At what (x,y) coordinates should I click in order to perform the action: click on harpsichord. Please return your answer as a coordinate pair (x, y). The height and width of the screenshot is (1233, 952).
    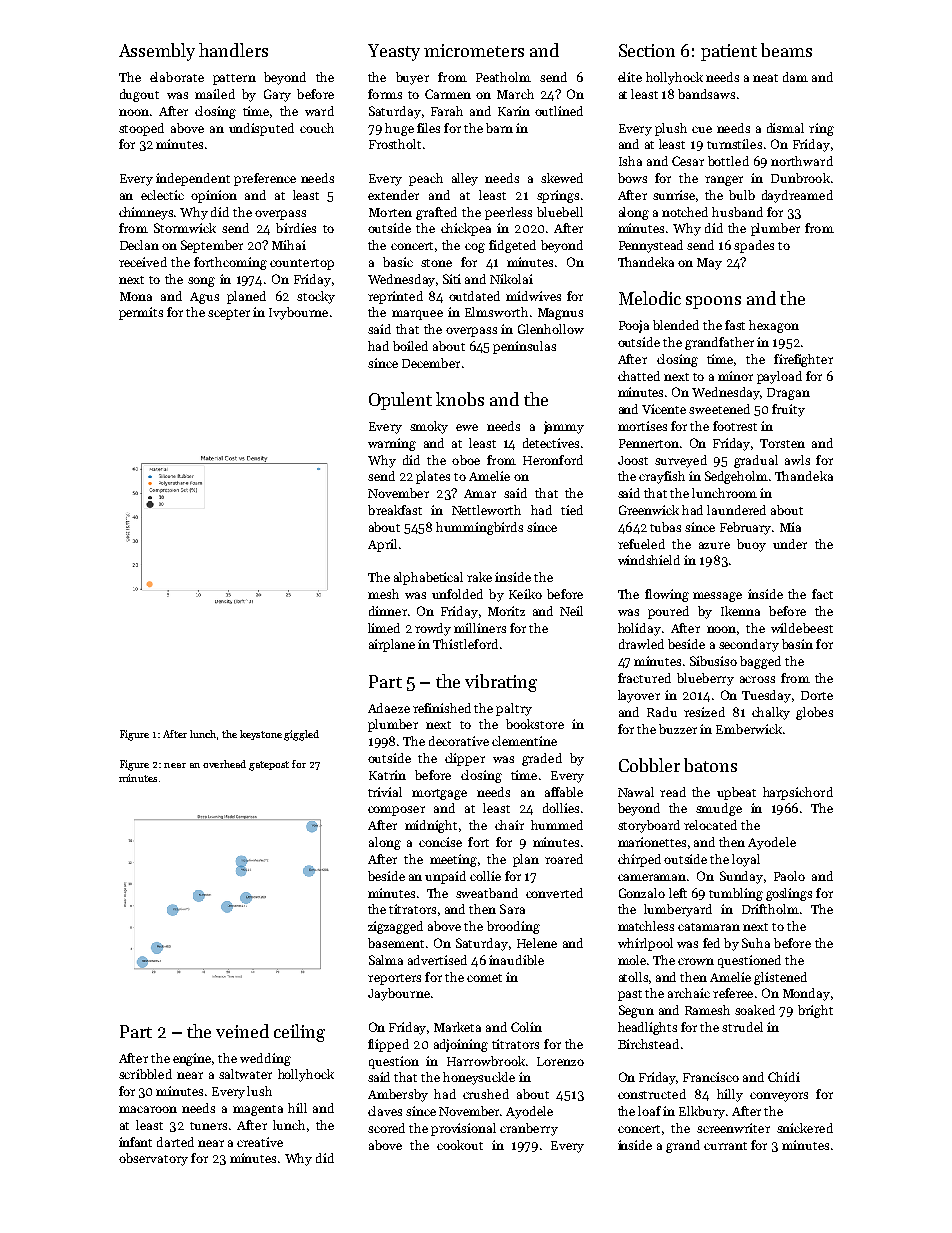
    Looking at the image, I should click on (798, 793).
